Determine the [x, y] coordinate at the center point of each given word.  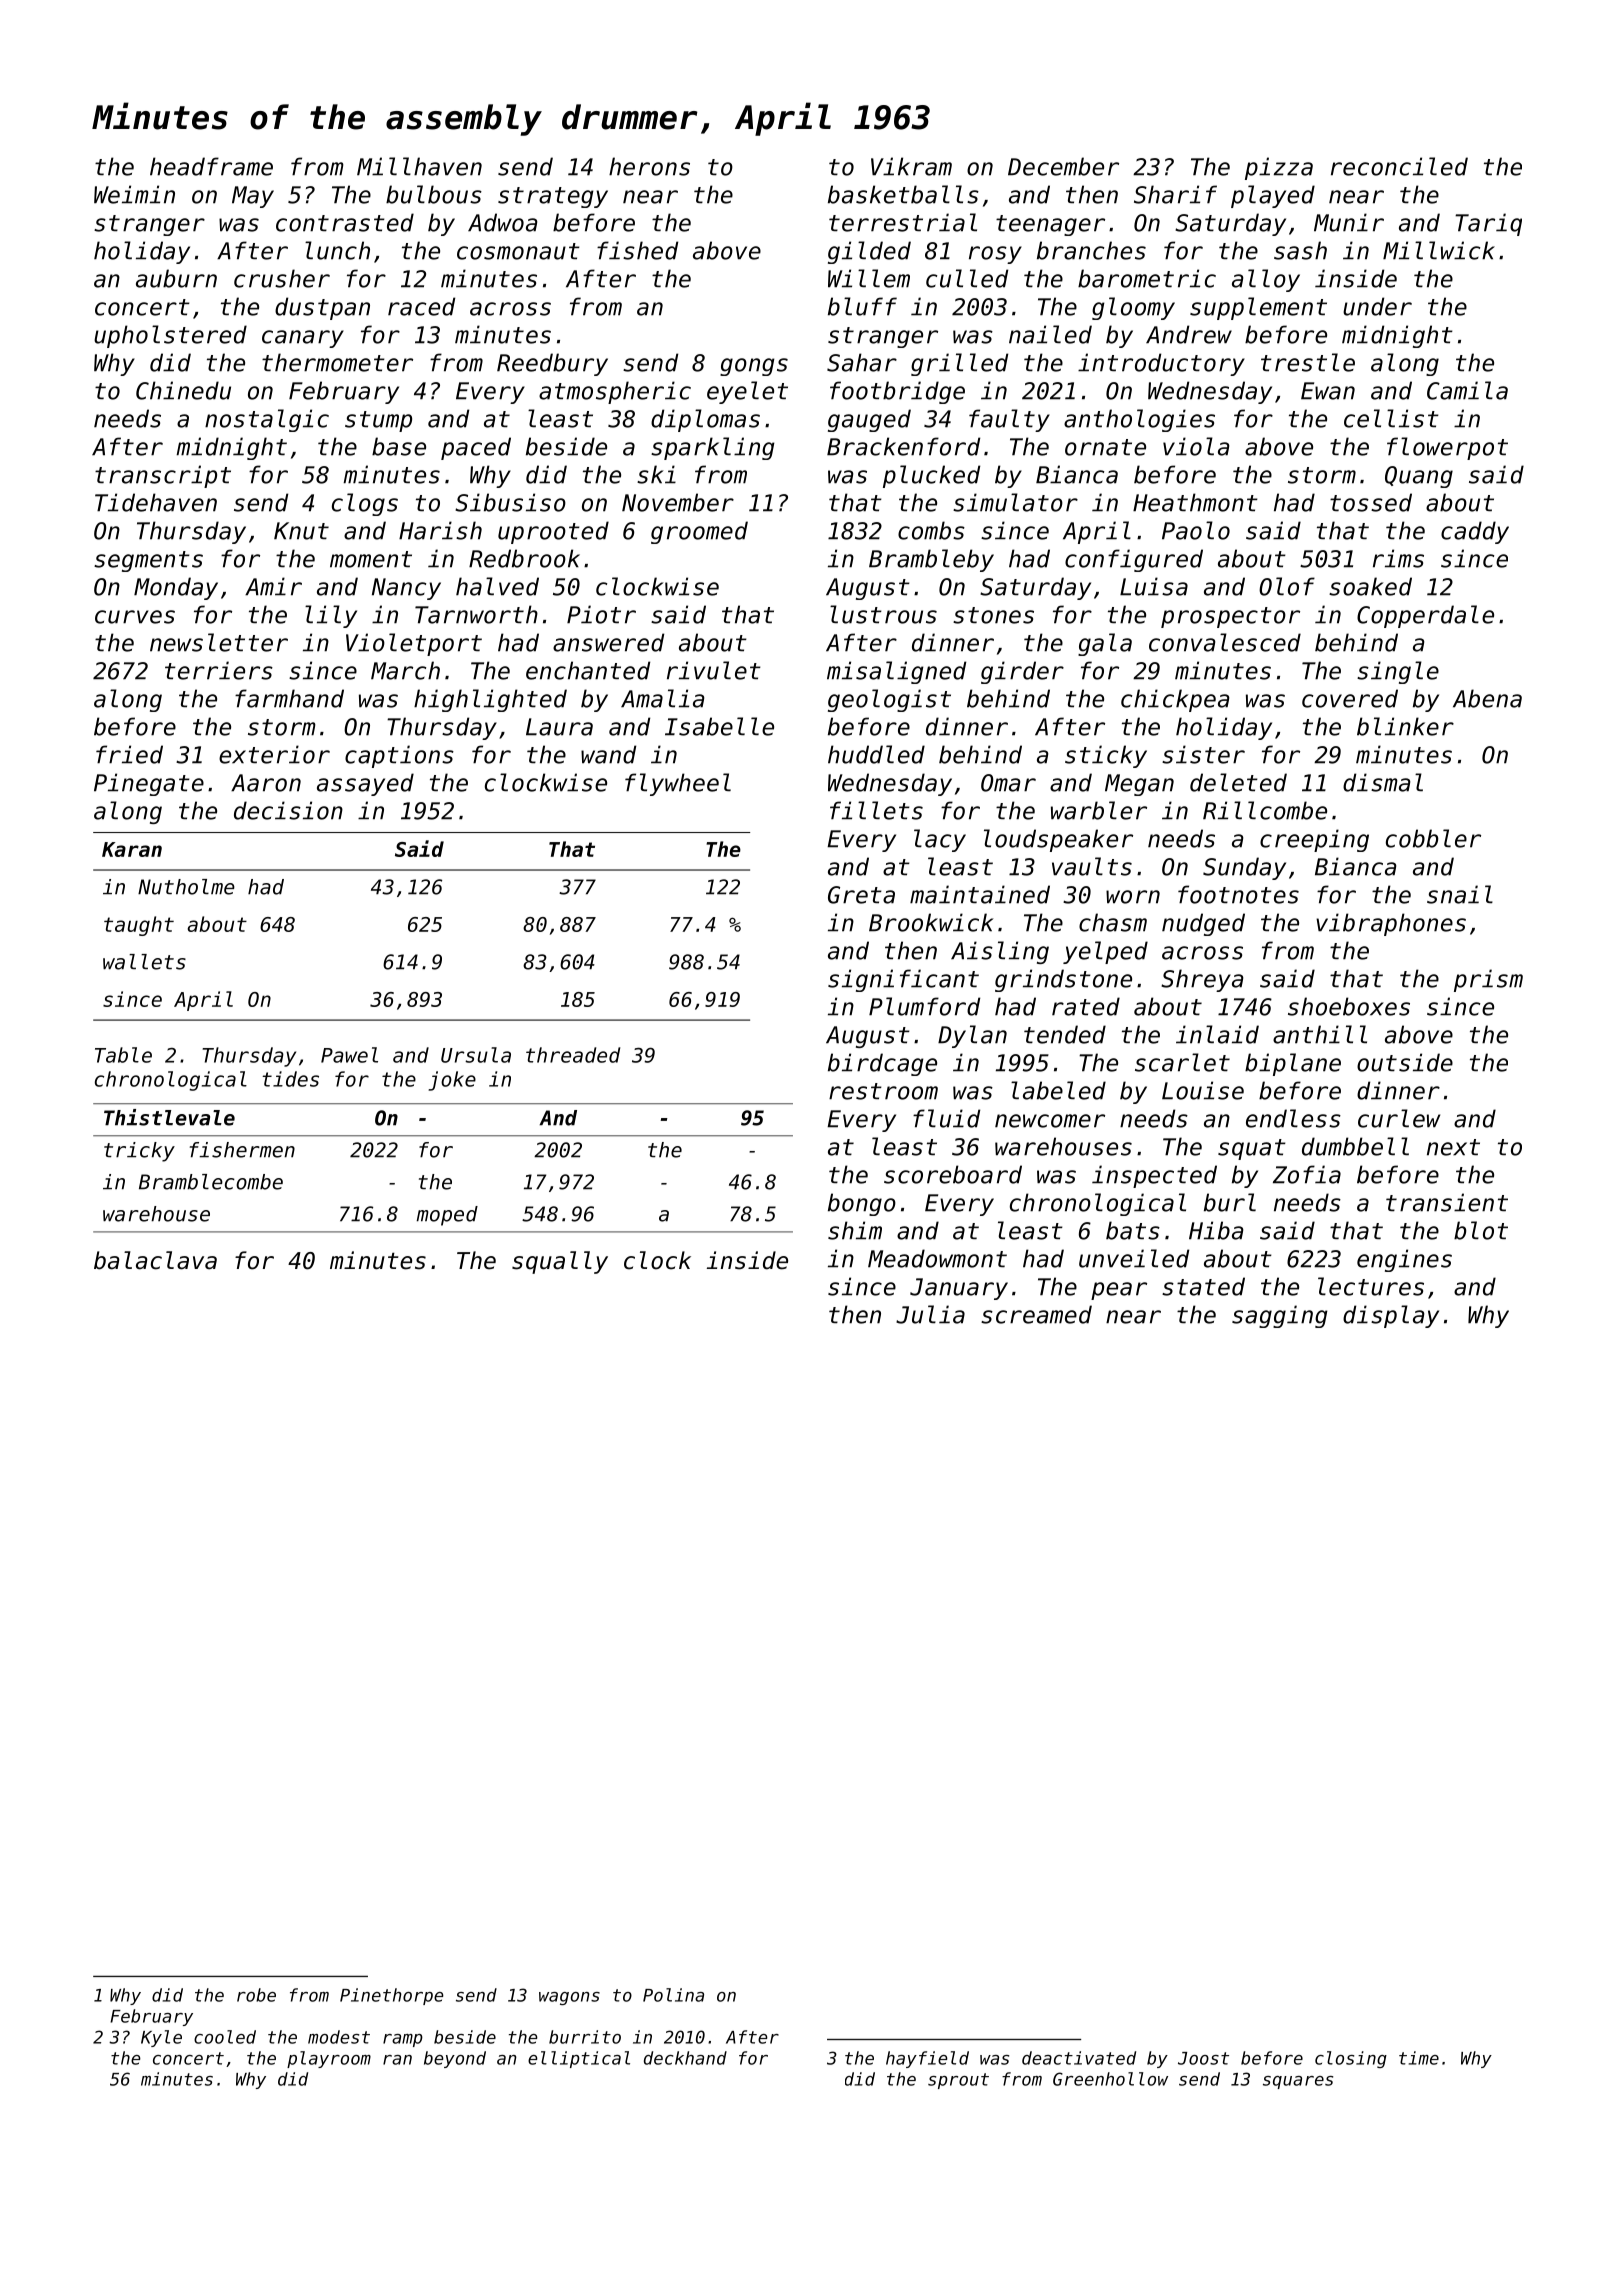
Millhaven [419, 166]
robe [256, 1995]
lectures [1371, 1286]
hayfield [927, 2059]
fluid [946, 1118]
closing [1351, 2059]
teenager [1050, 225]
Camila [1467, 390]
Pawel [349, 1055]
